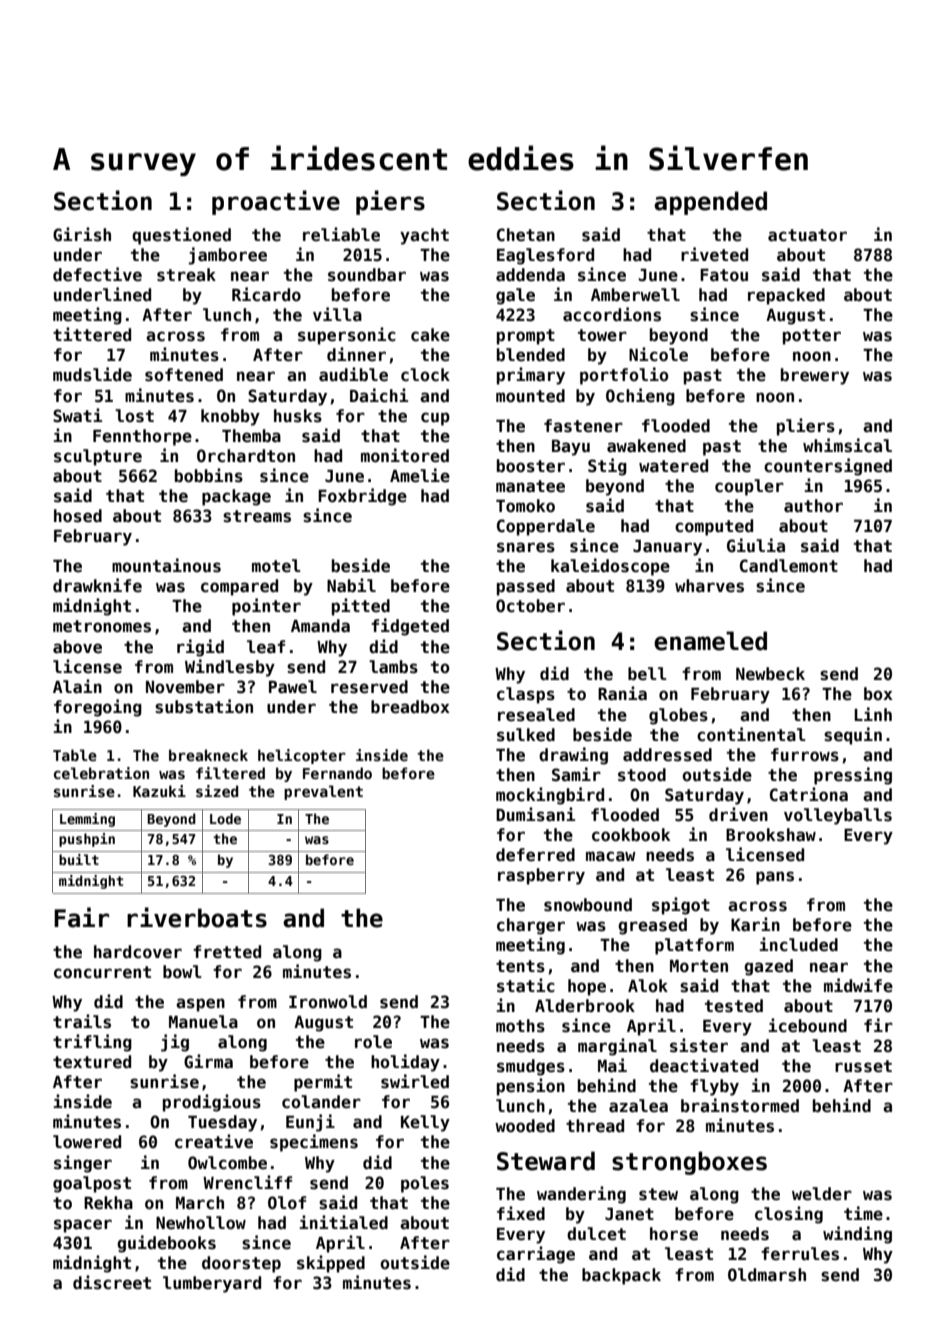  I want to click on Girish, so click(82, 234).
